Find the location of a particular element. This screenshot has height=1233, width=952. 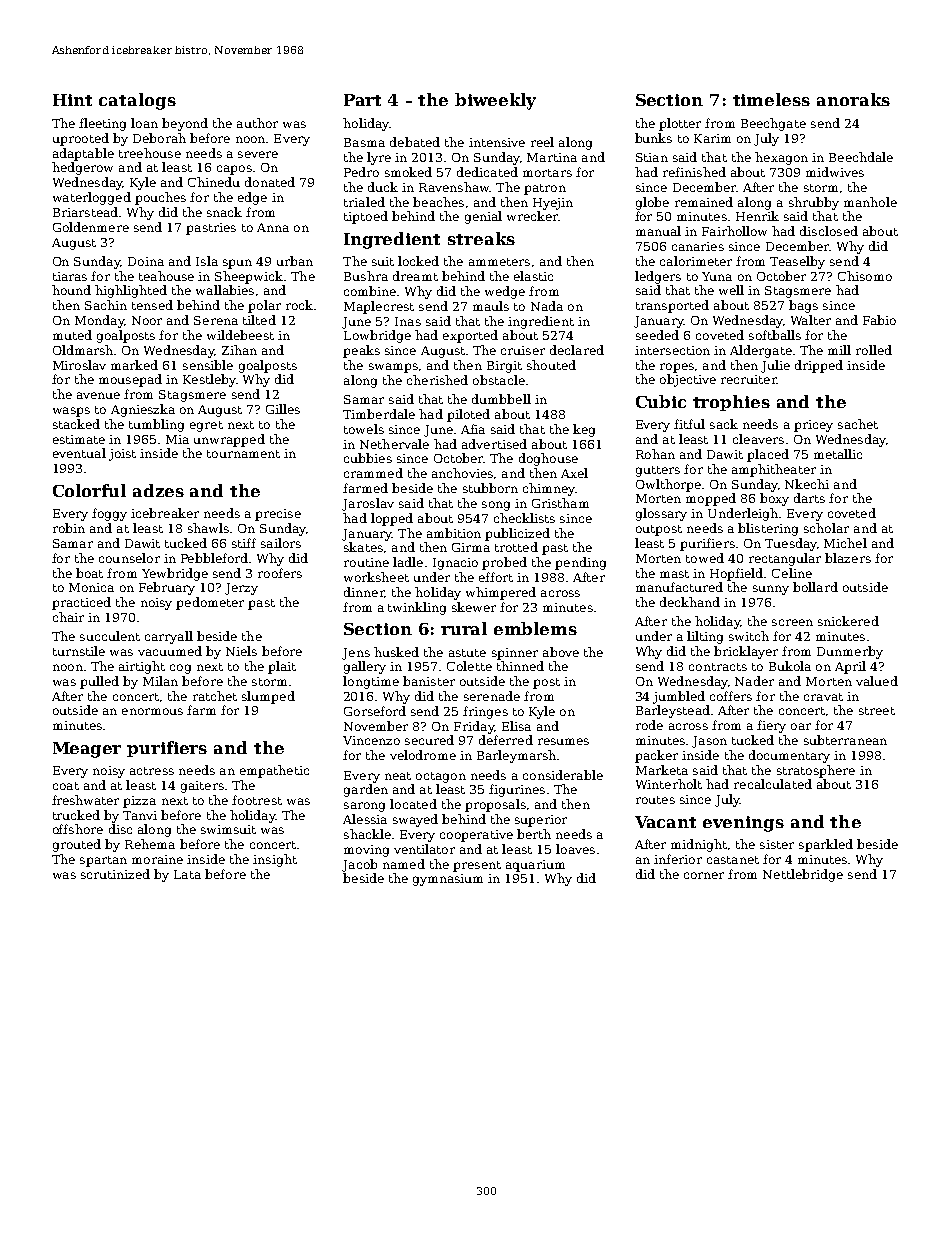

pouches is located at coordinates (160, 198).
